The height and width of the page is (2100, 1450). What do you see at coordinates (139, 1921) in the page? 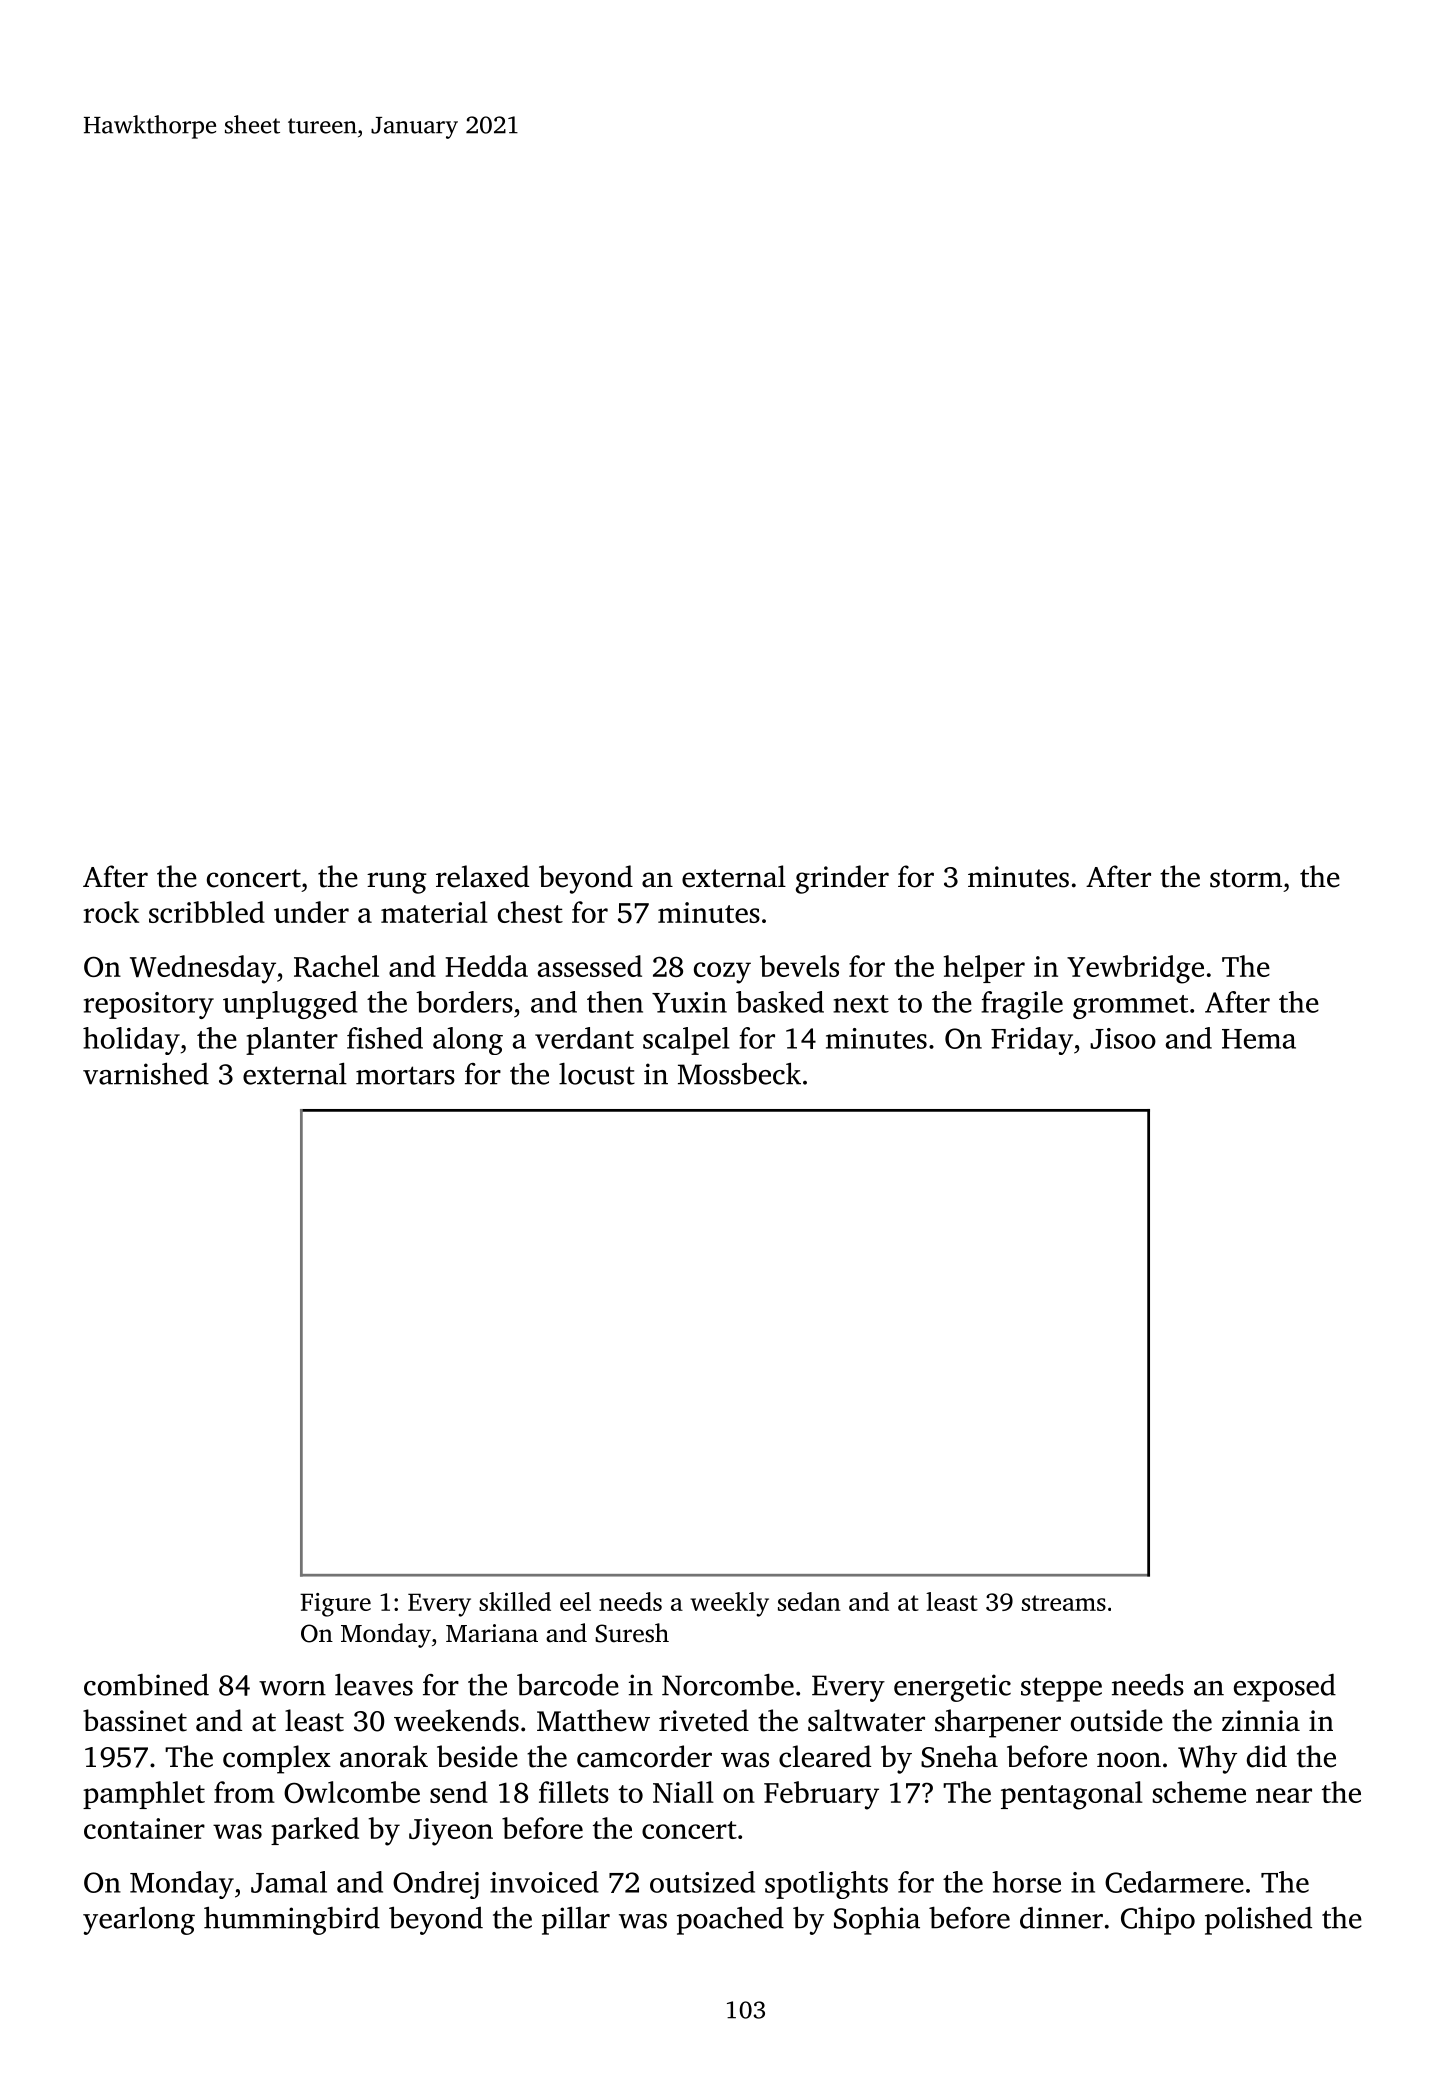
I see `yearlong` at bounding box center [139, 1921].
